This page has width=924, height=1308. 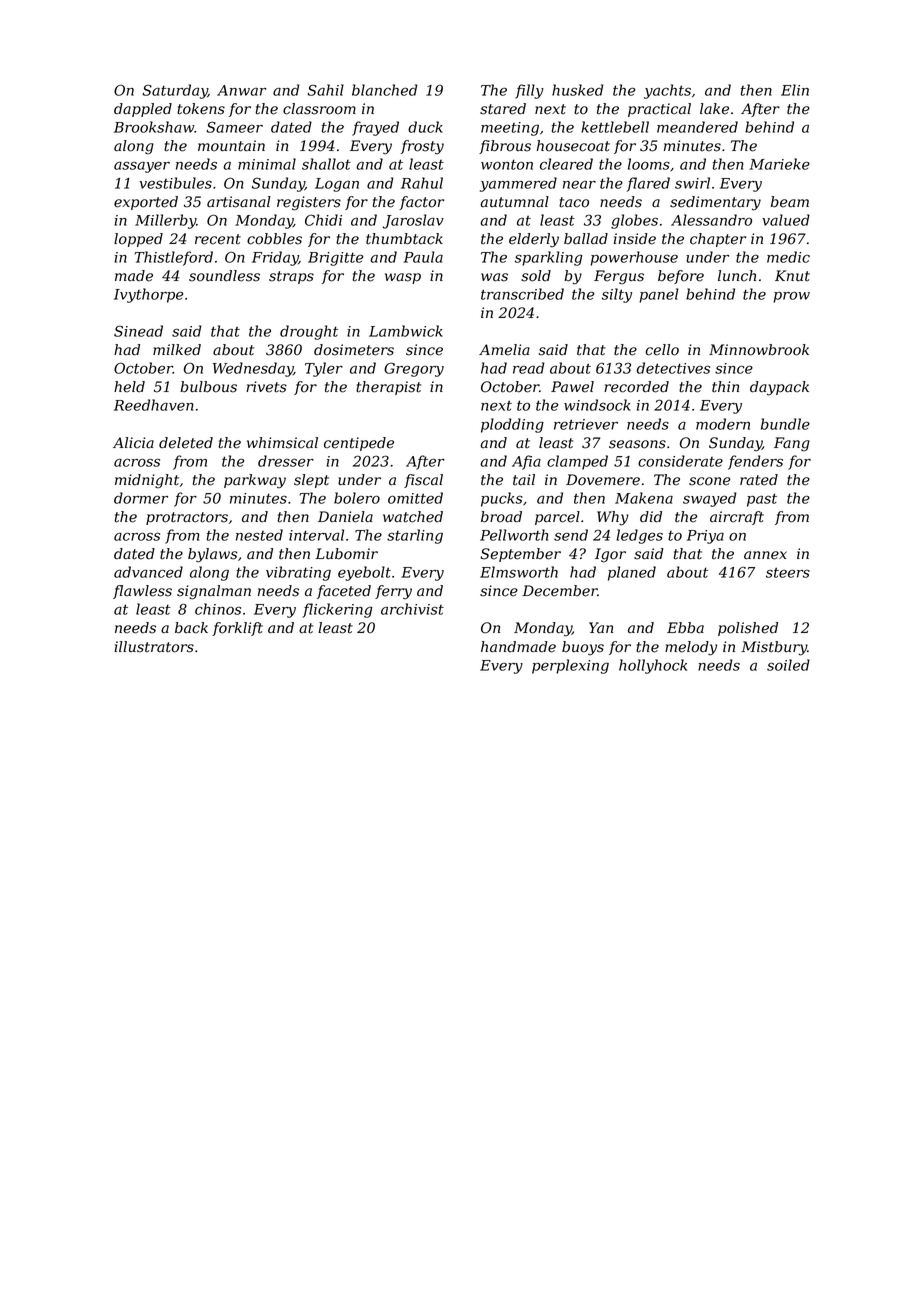 What do you see at coordinates (779, 164) in the page?
I see `Marieke` at bounding box center [779, 164].
